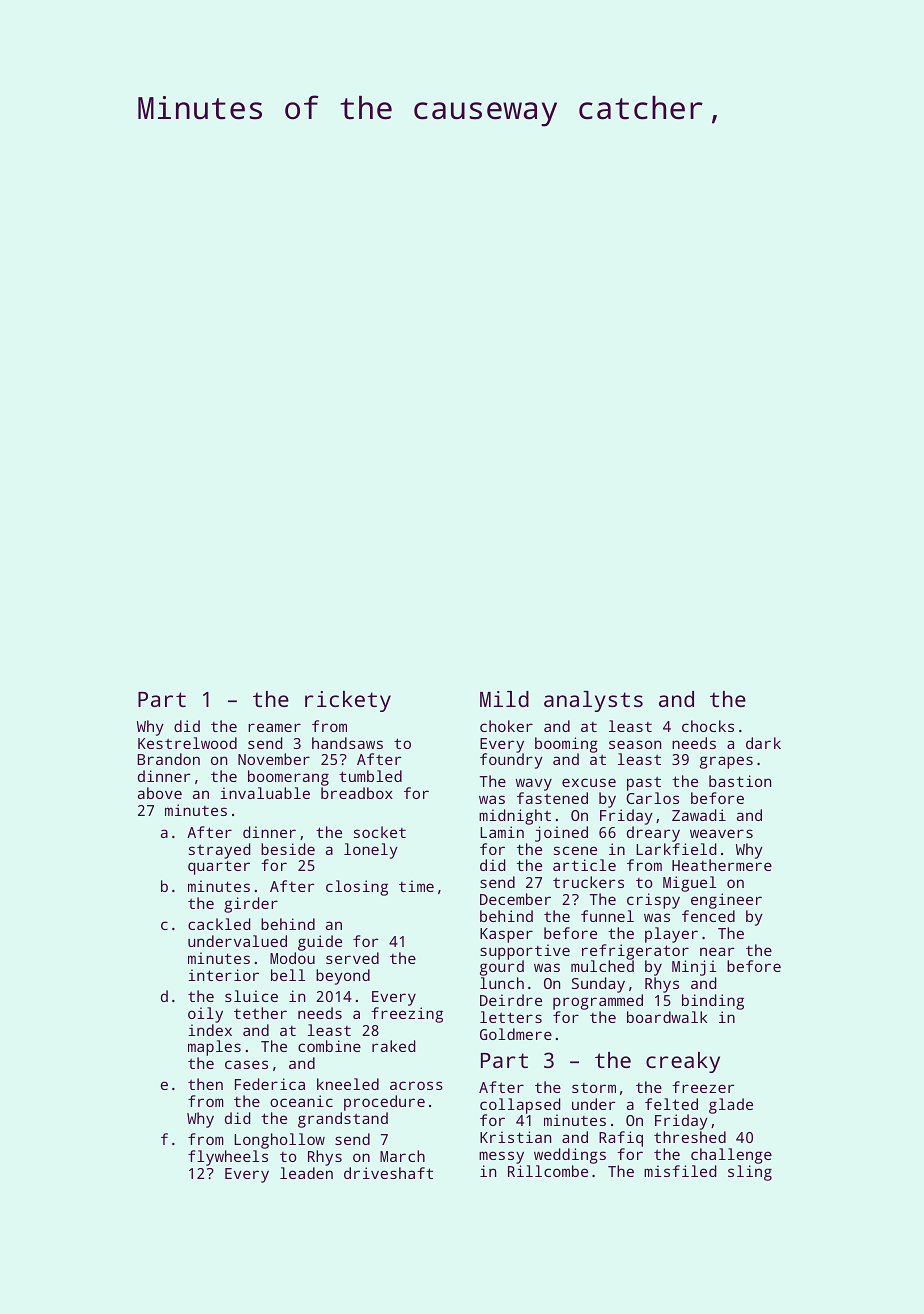 This screenshot has height=1314, width=924. What do you see at coordinates (348, 701) in the screenshot?
I see `rickety` at bounding box center [348, 701].
